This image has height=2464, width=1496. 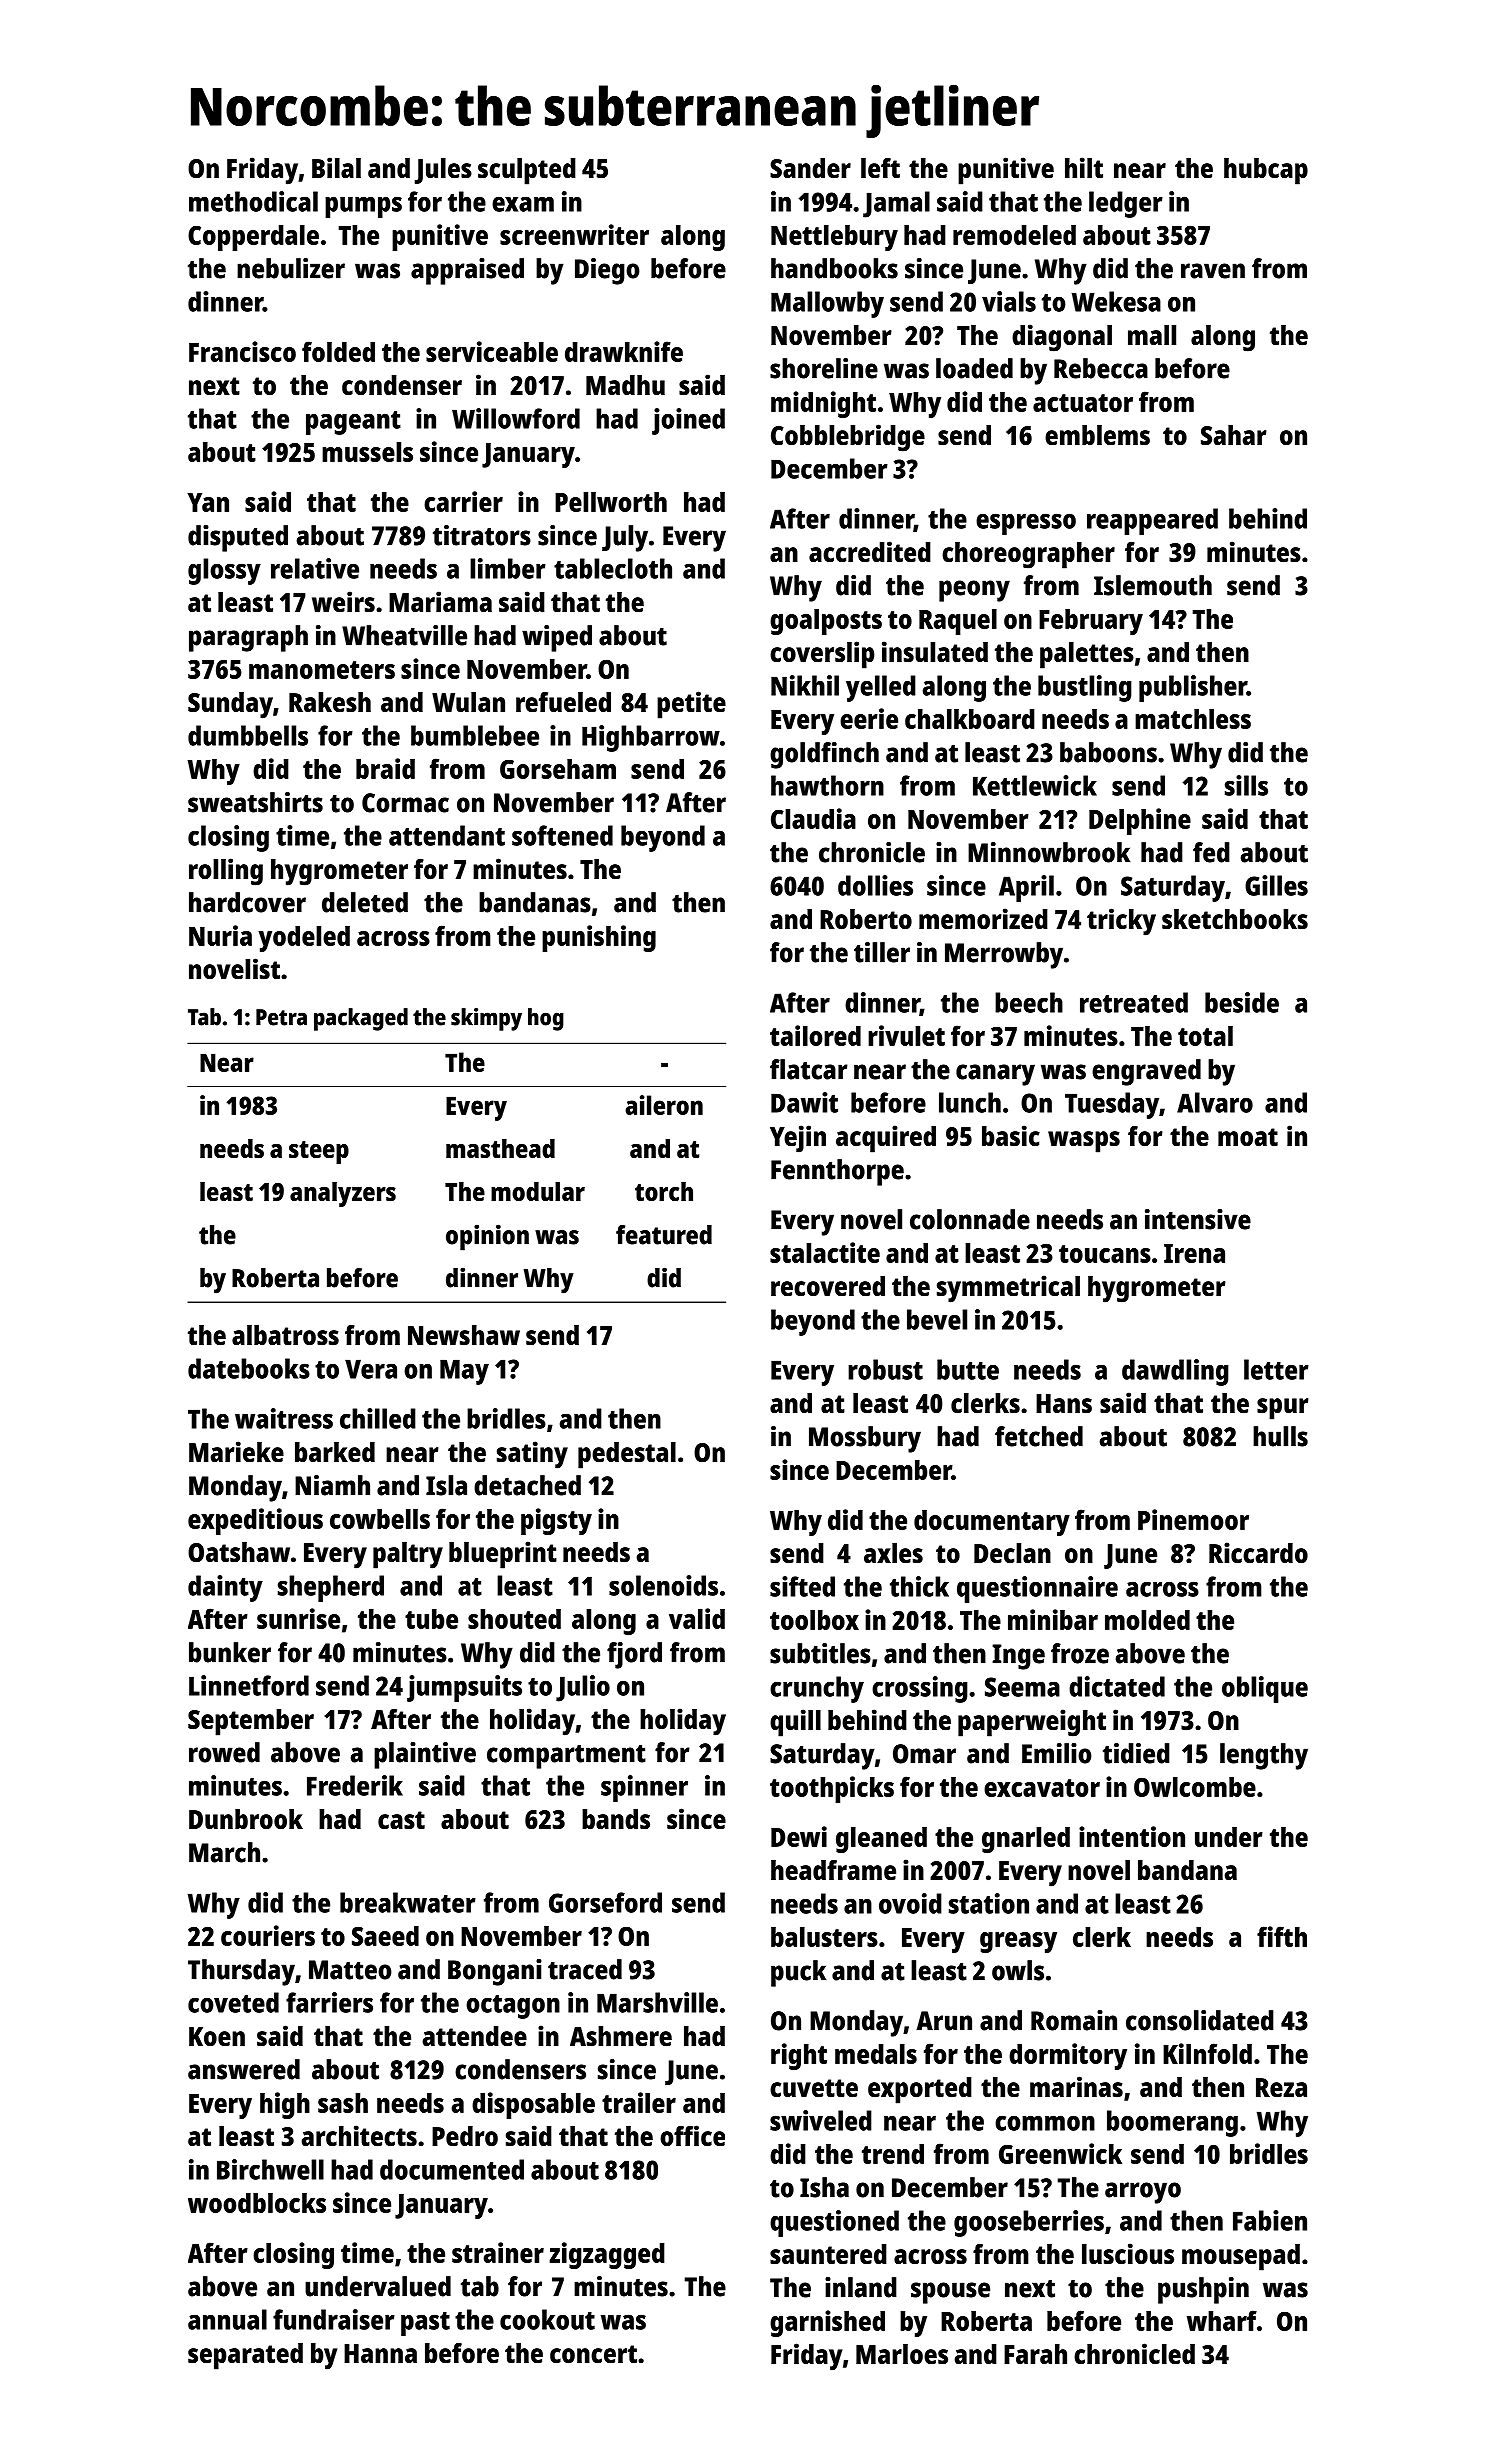 I want to click on Minnowbrook, so click(x=1049, y=852).
